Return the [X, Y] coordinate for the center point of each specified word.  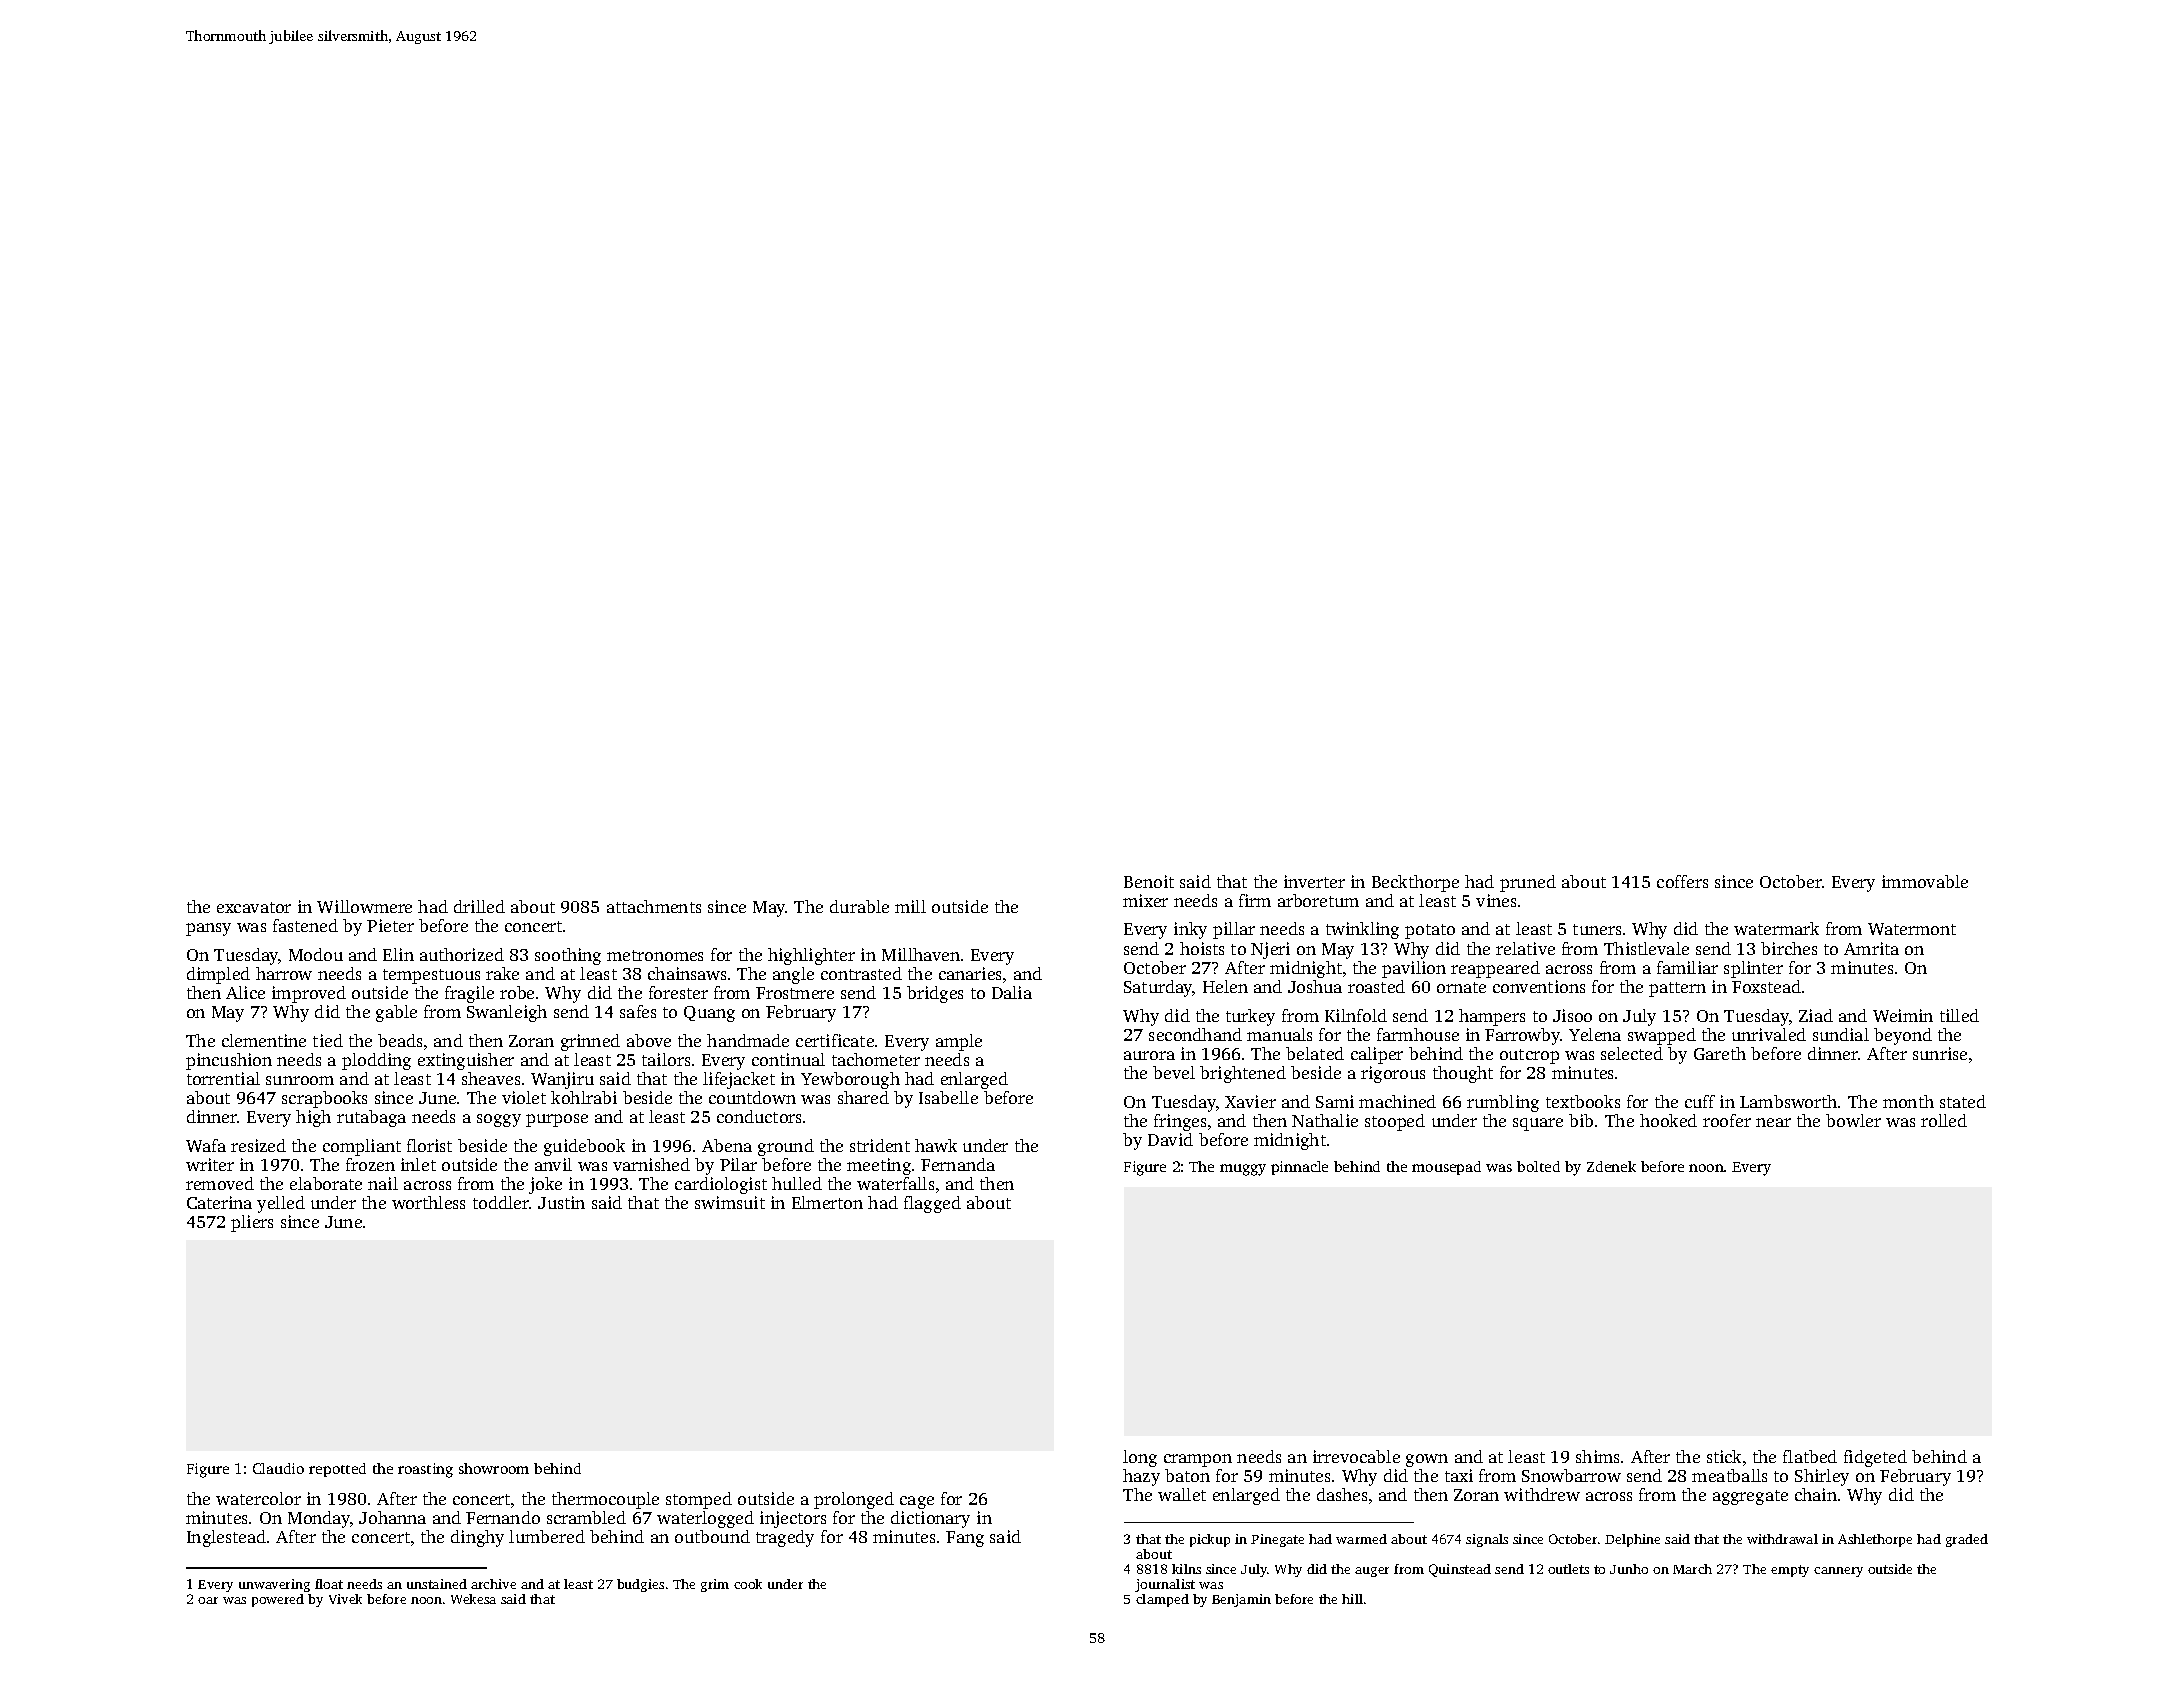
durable [859, 906]
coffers [1682, 881]
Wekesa [473, 1599]
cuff [1700, 1101]
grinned [590, 1042]
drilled [479, 906]
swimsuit [730, 1202]
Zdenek [1611, 1166]
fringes [1180, 1122]
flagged [932, 1204]
